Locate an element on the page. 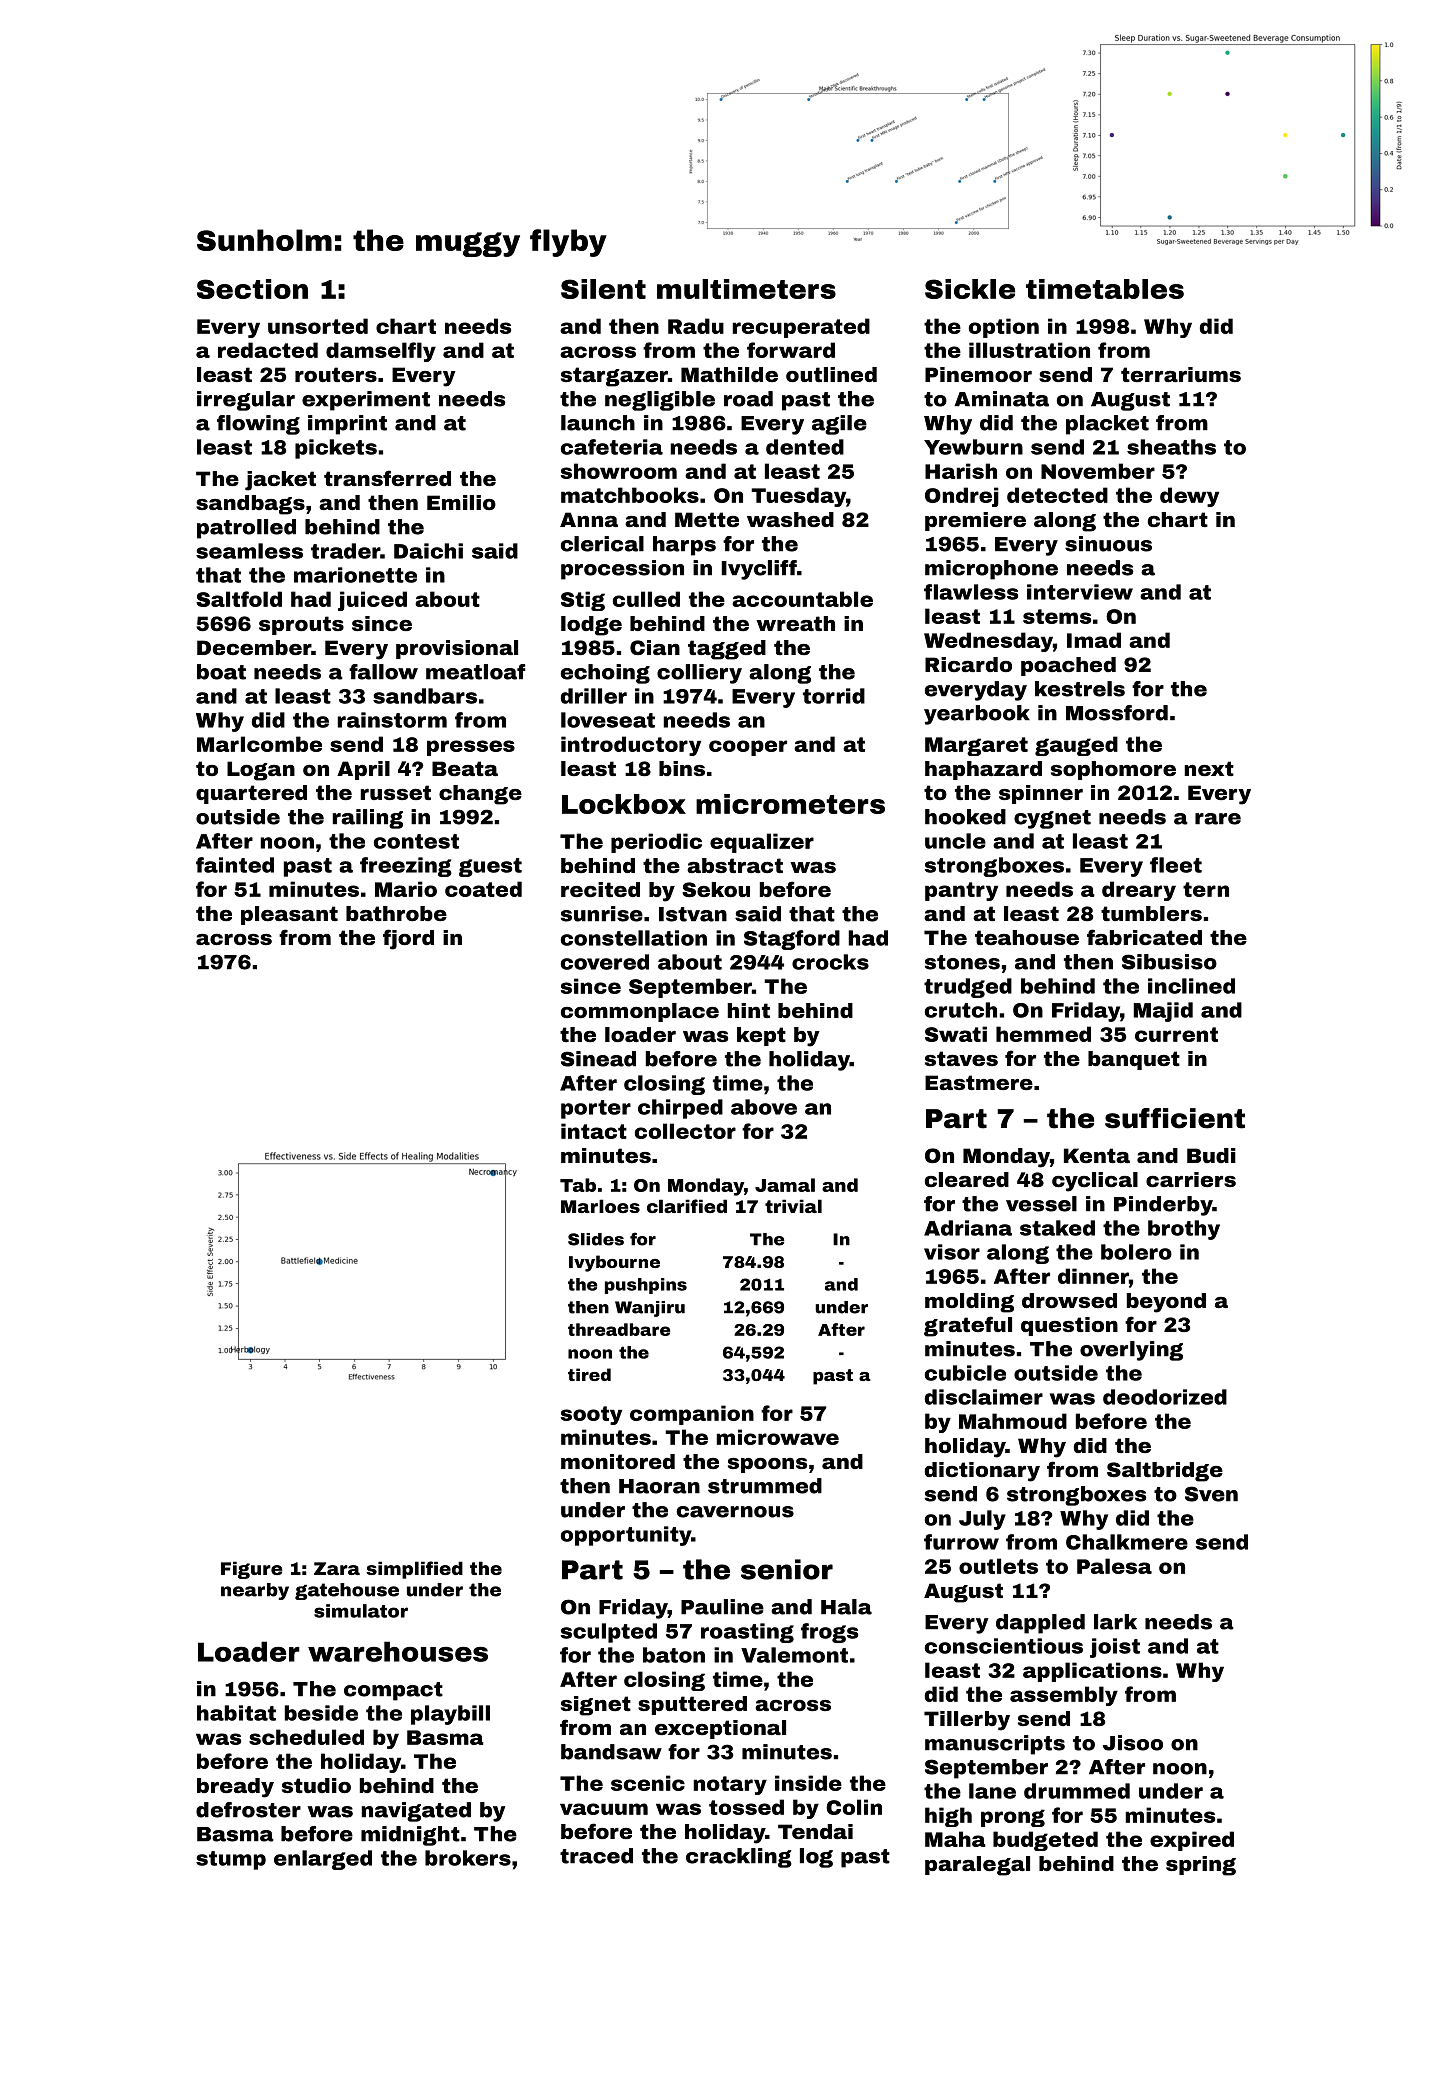 Image resolution: width=1450 pixels, height=2100 pixels. quartered is located at coordinates (251, 794).
